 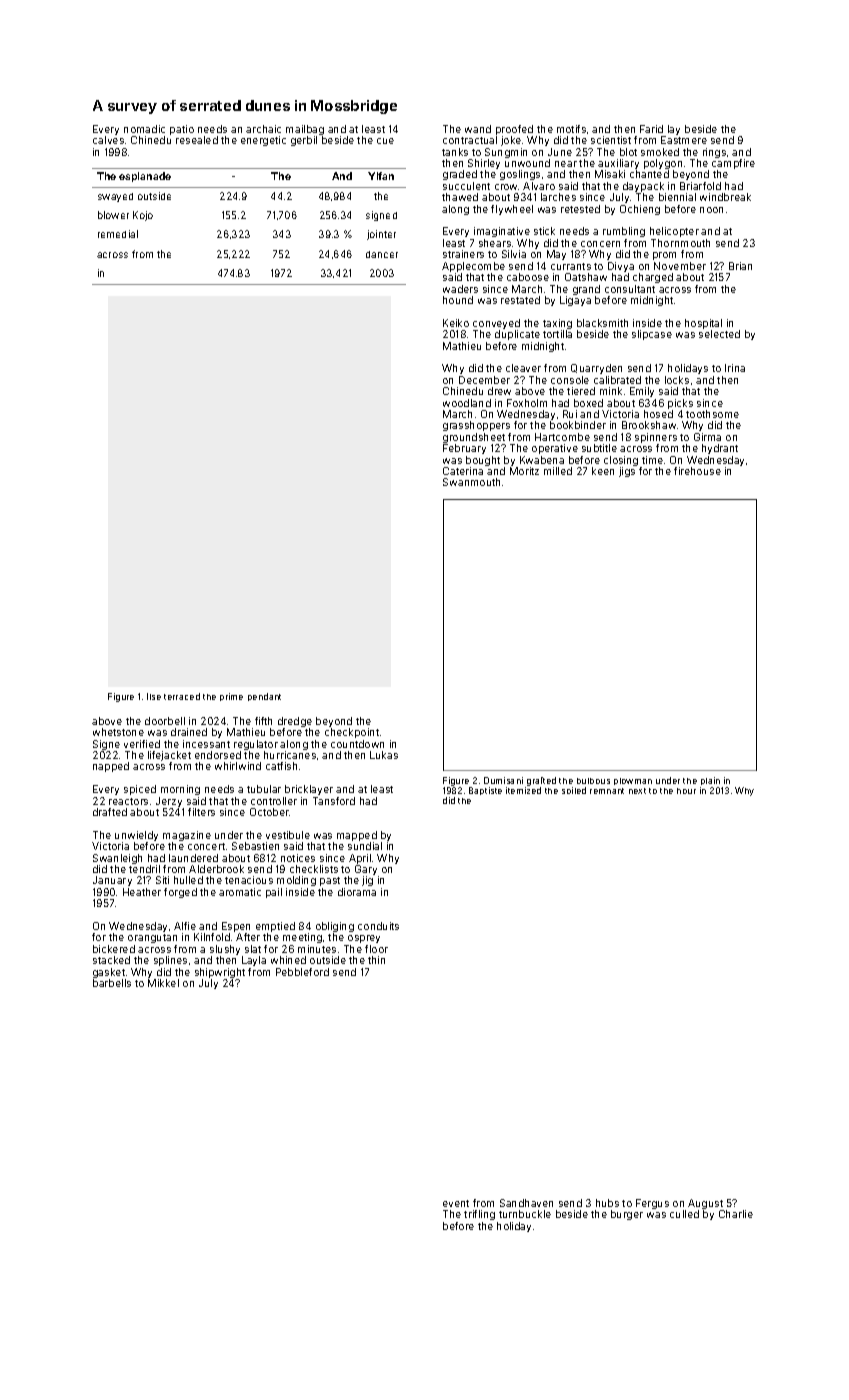 I want to click on hubs, so click(x=607, y=1203).
